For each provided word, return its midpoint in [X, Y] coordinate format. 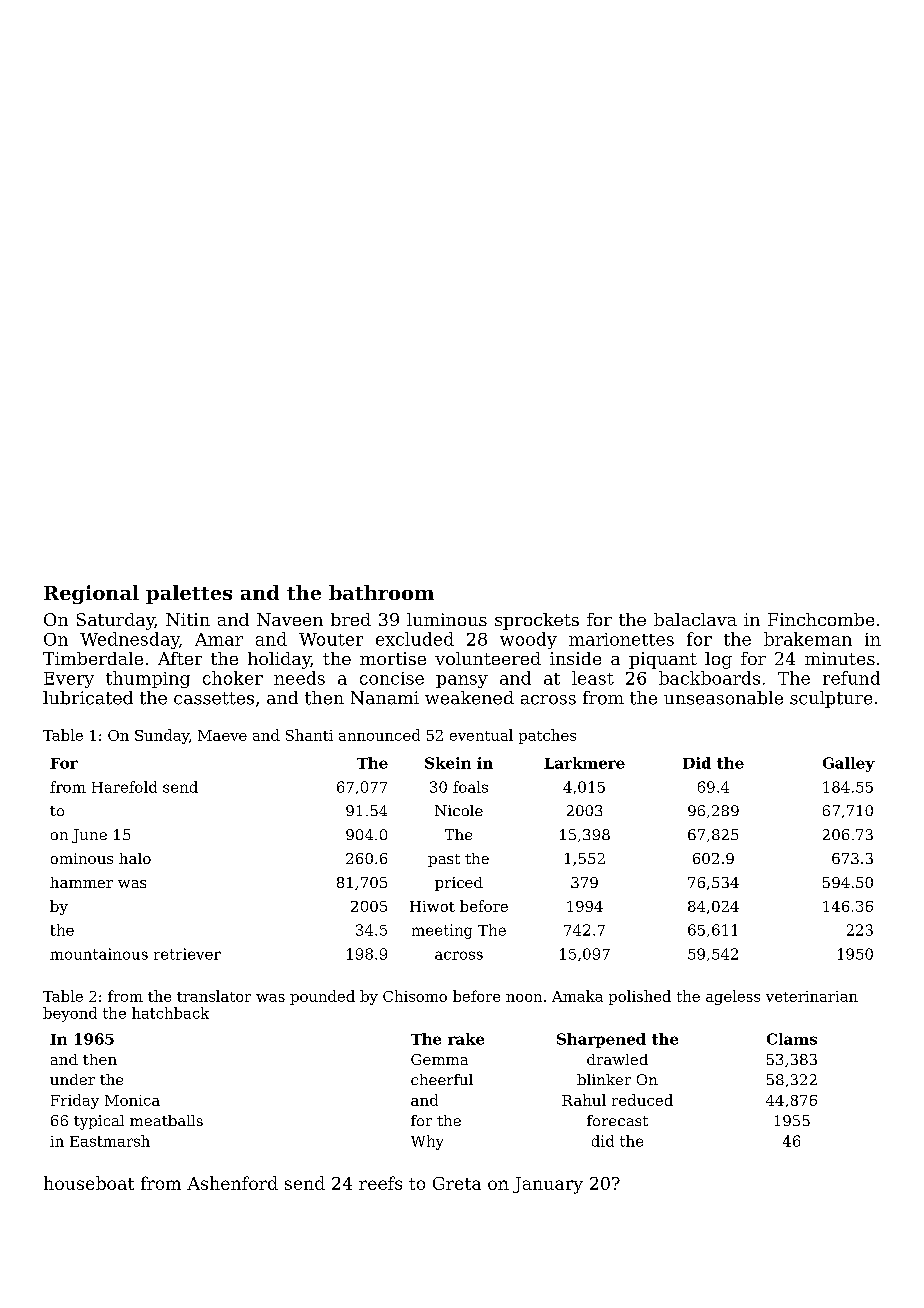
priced [459, 884]
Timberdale [93, 658]
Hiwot [432, 906]
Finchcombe [821, 619]
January [548, 1185]
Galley [849, 764]
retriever [187, 954]
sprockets [537, 621]
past [444, 860]
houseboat [89, 1183]
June [89, 836]
